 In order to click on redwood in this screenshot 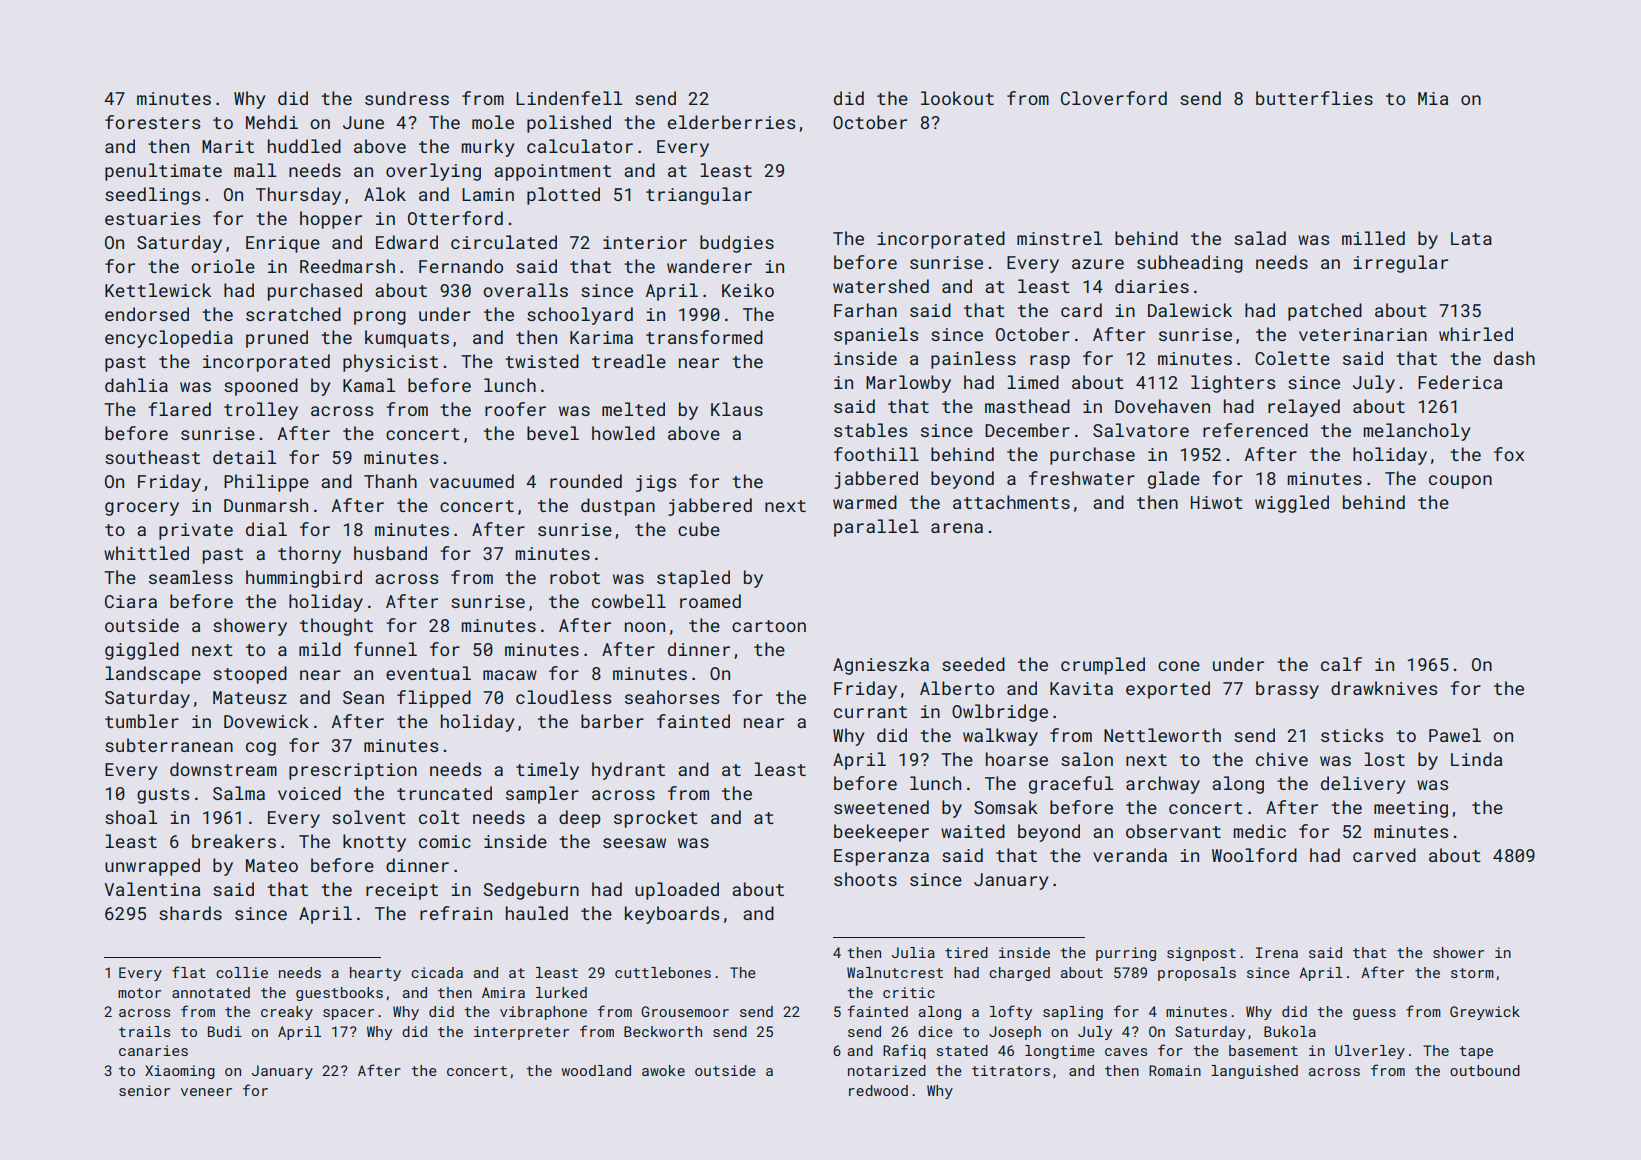, I will do `click(878, 1090)`.
